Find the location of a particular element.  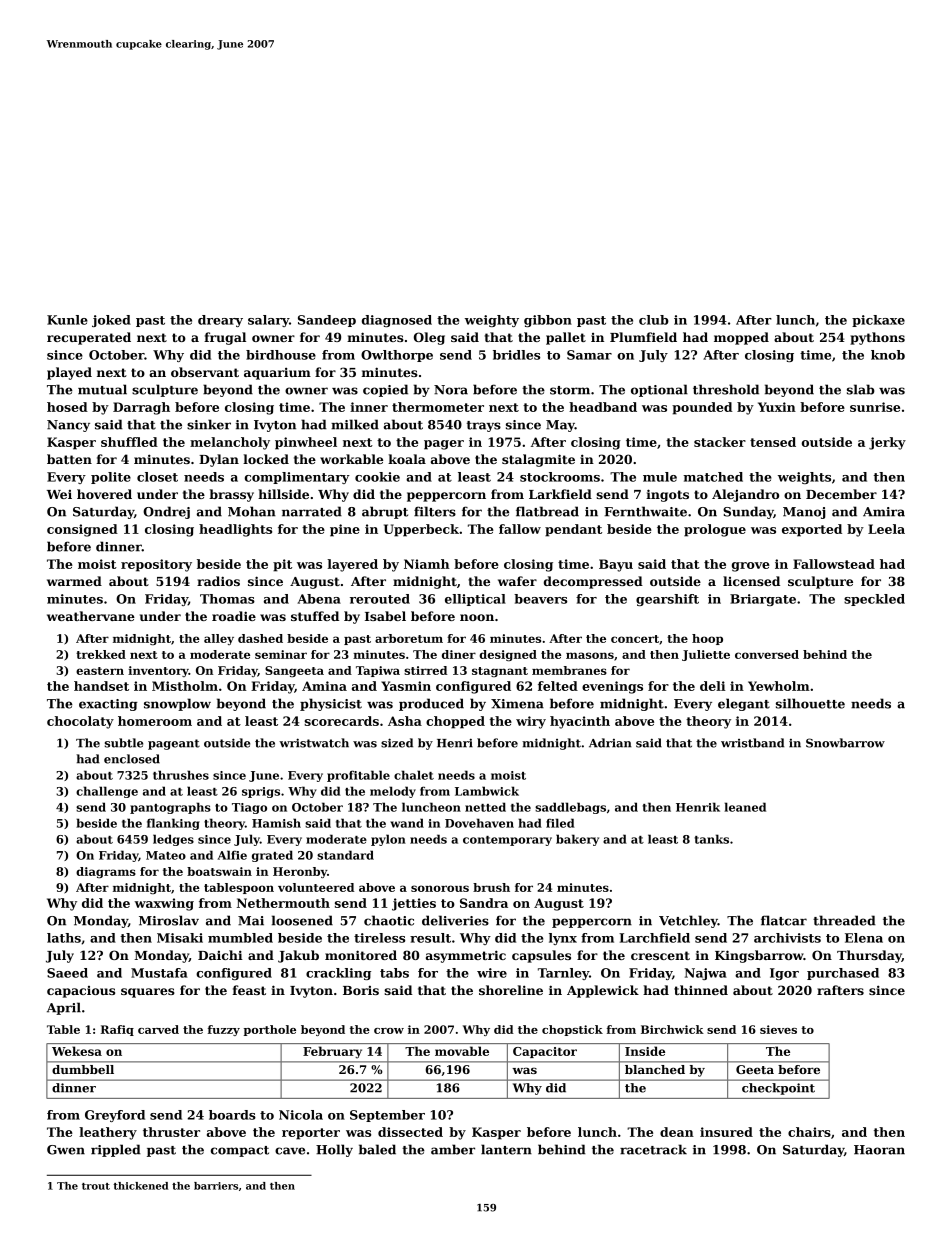

chocolaty is located at coordinates (80, 722).
